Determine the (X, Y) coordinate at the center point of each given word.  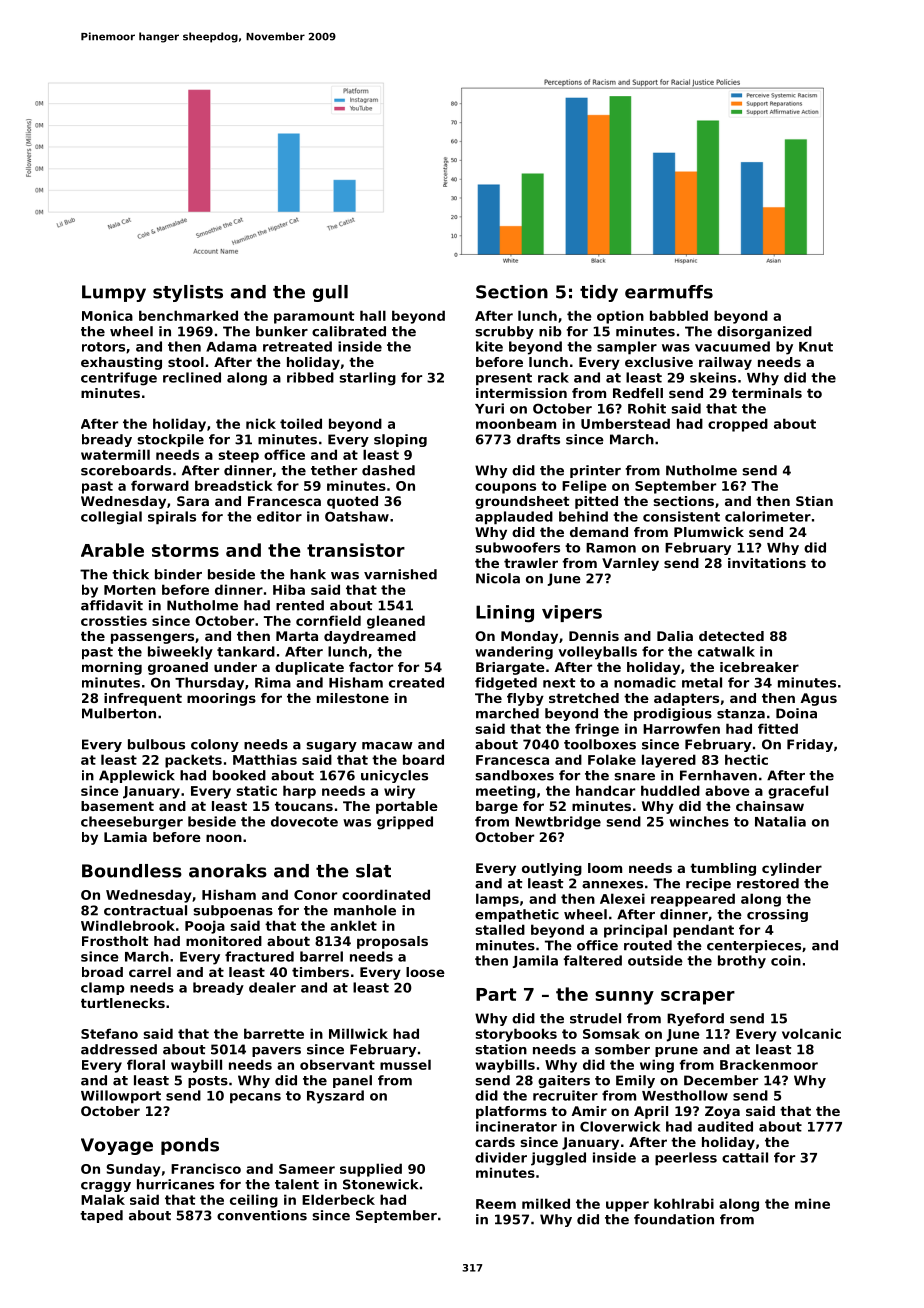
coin (786, 960)
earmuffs (669, 292)
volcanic (811, 1033)
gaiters (564, 1081)
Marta (297, 636)
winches (699, 821)
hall (373, 315)
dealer (272, 987)
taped (101, 1216)
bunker (282, 331)
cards (495, 1142)
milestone (353, 698)
